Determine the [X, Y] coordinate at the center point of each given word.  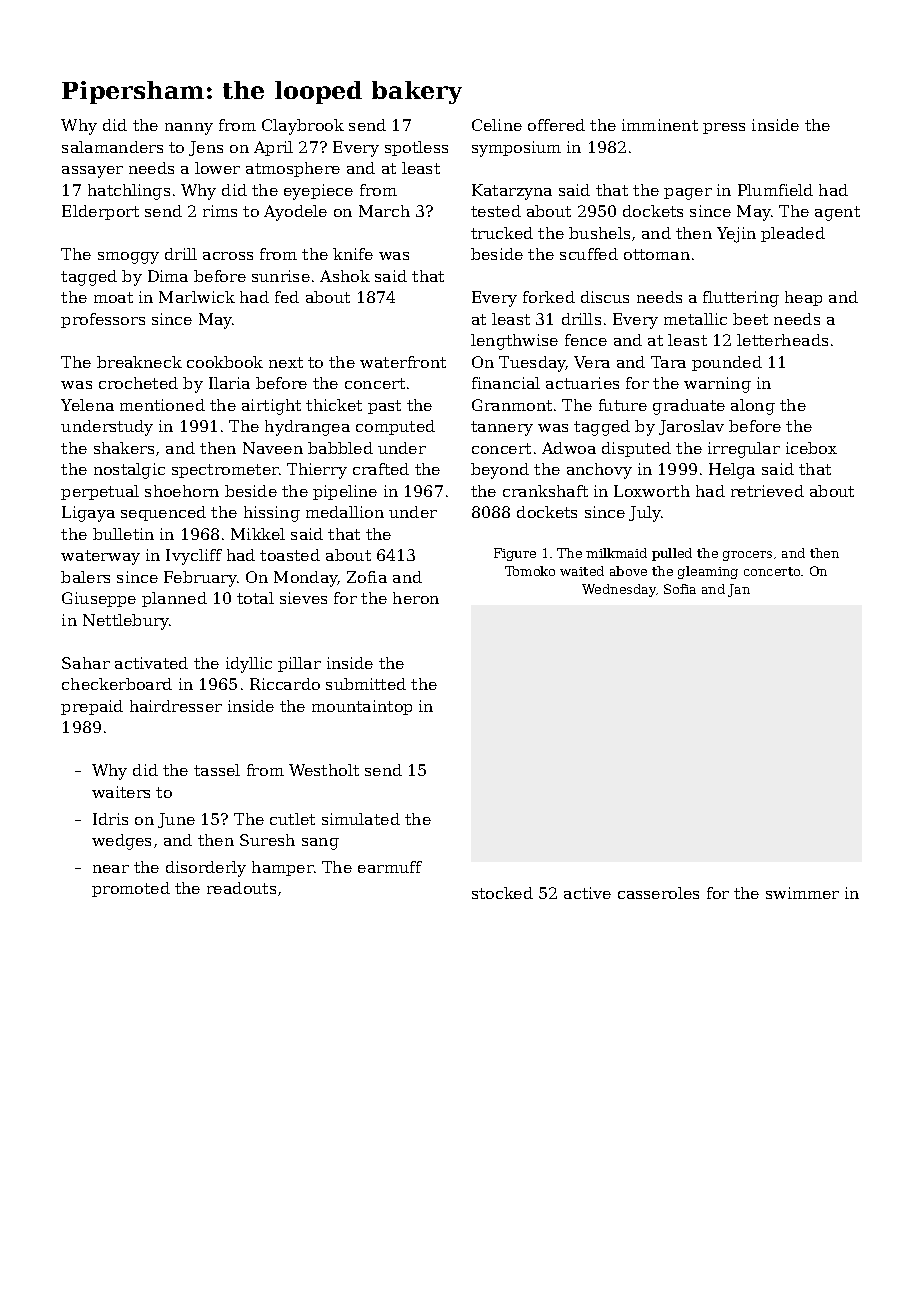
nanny [189, 129]
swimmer [802, 893]
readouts [241, 888]
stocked [502, 893]
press [724, 128]
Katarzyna [512, 192]
